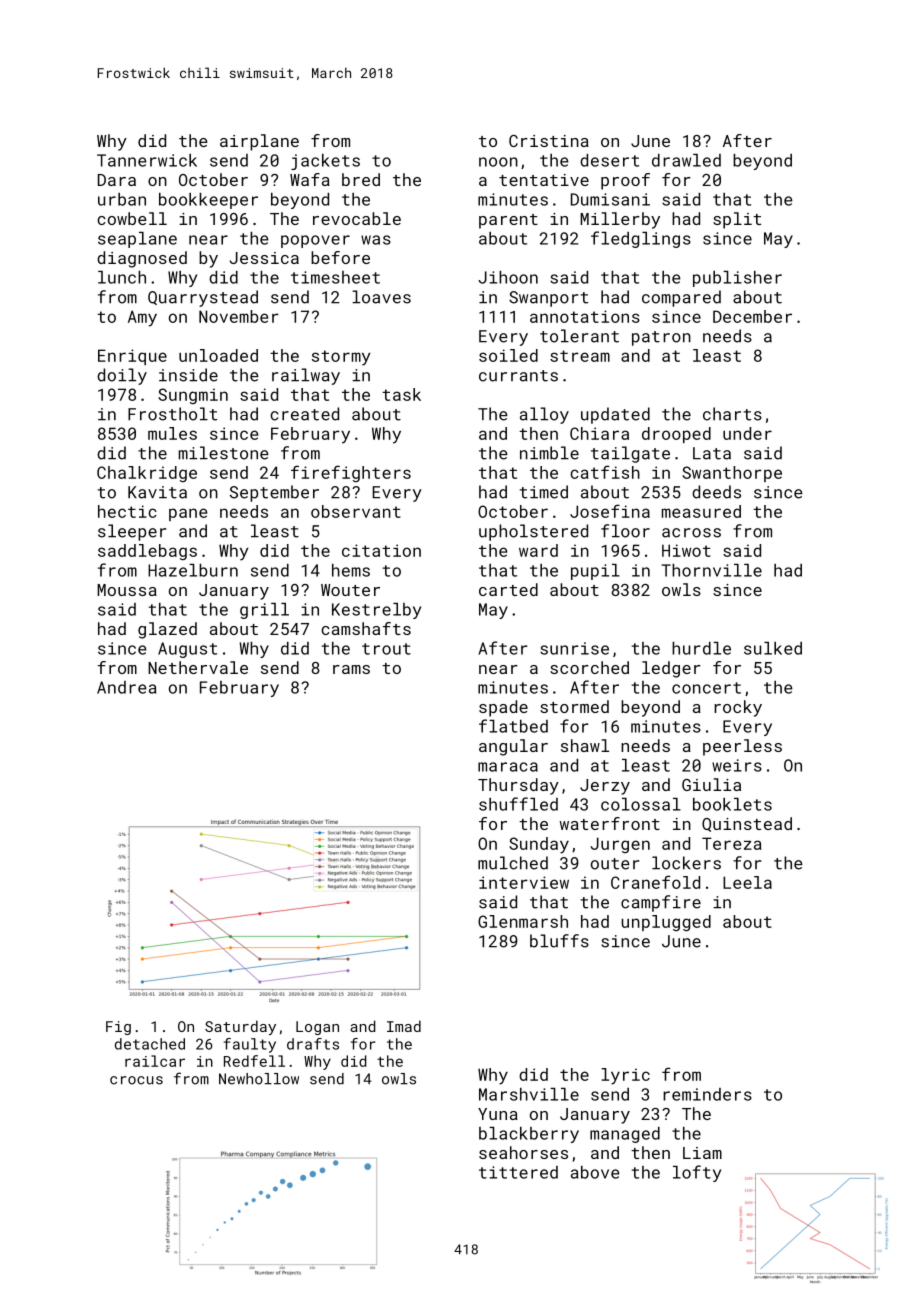 This document has height=1316, width=908. I want to click on Andrea, so click(126, 687).
